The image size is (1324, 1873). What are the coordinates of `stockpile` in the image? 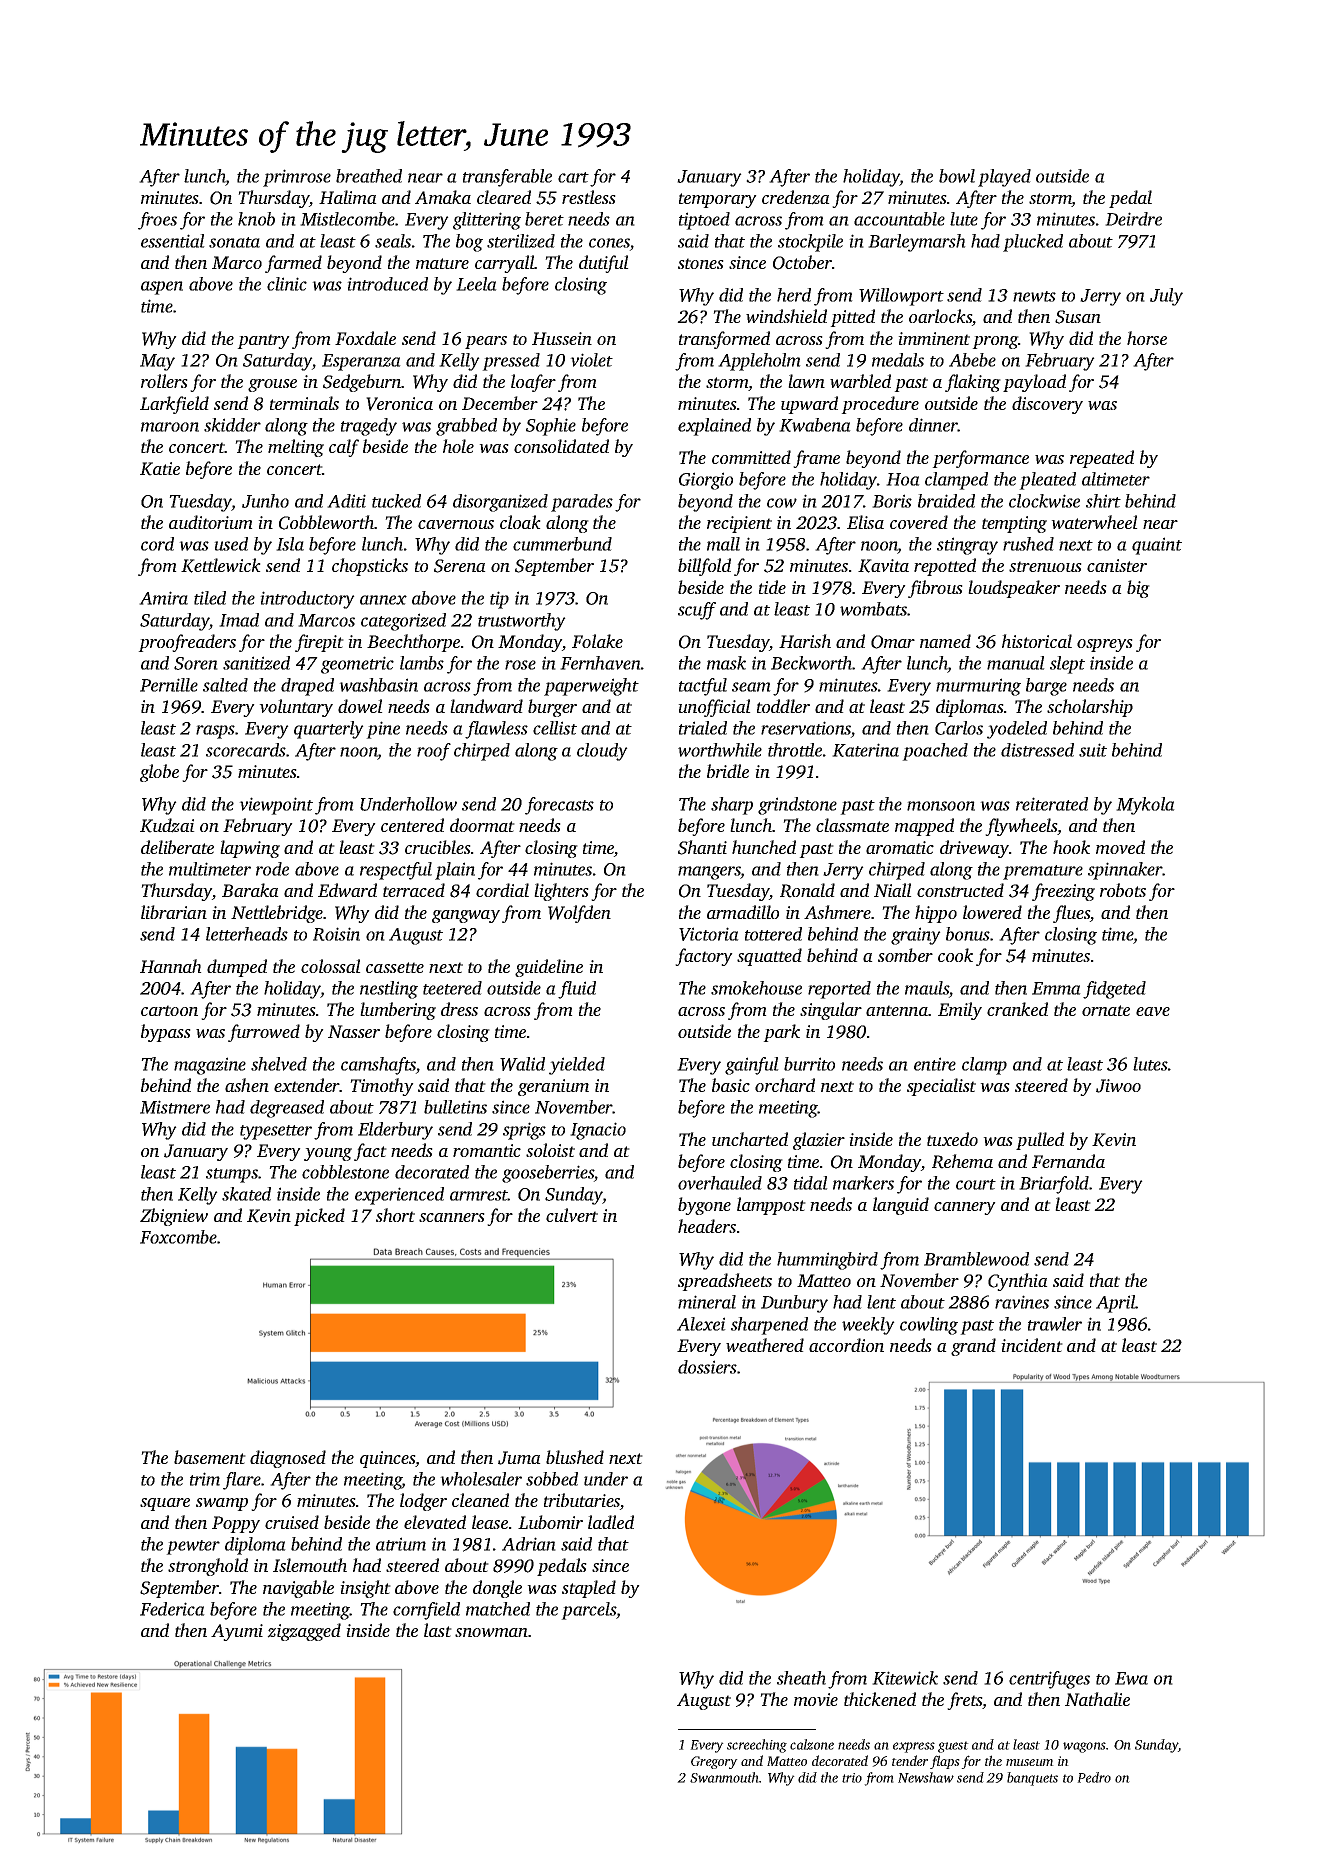 It's located at (810, 243).
